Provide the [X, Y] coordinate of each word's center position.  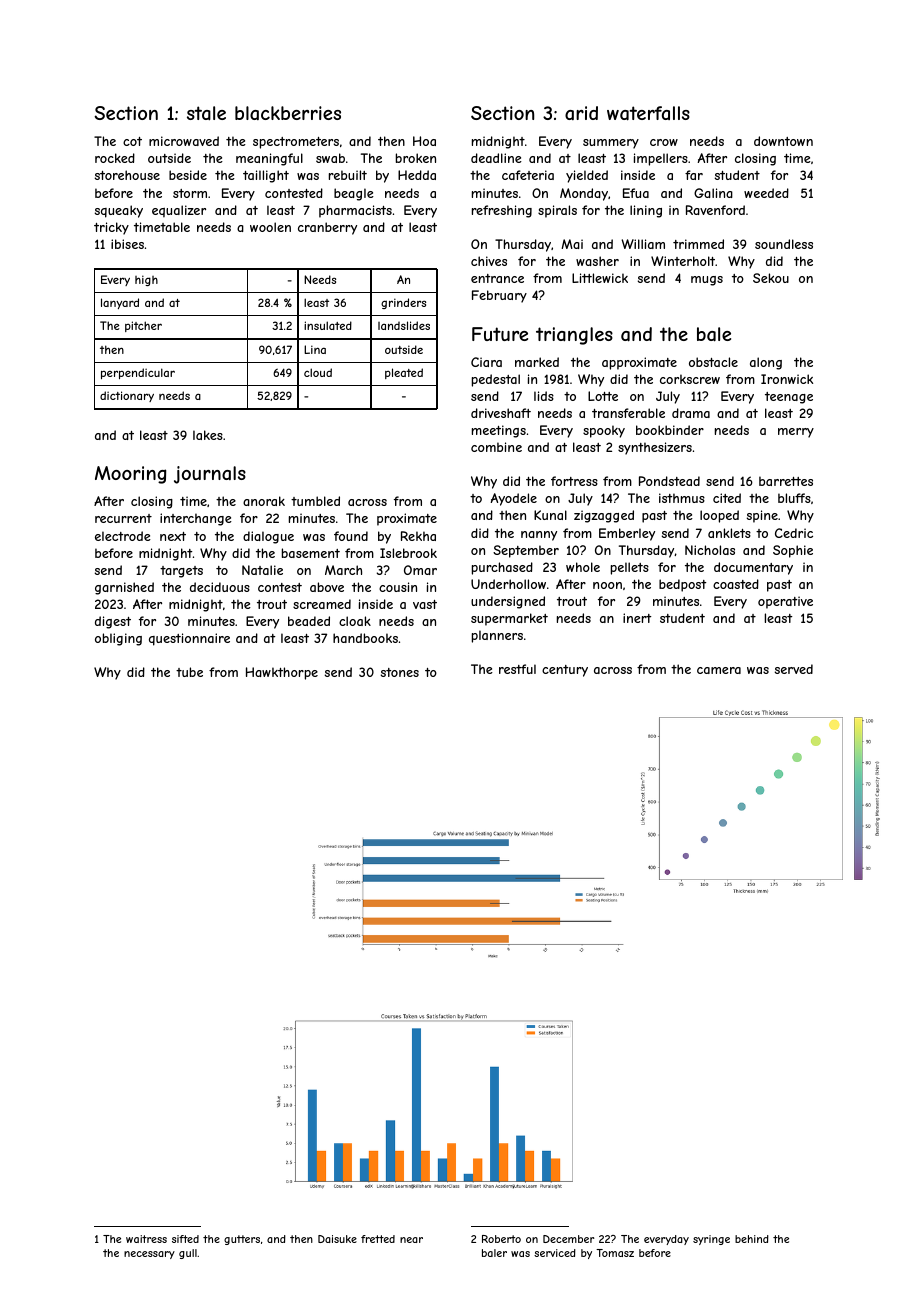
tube [189, 672]
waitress [146, 1239]
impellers [661, 159]
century [565, 671]
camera [719, 670]
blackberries [288, 113]
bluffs [794, 498]
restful [517, 669]
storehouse [127, 175]
